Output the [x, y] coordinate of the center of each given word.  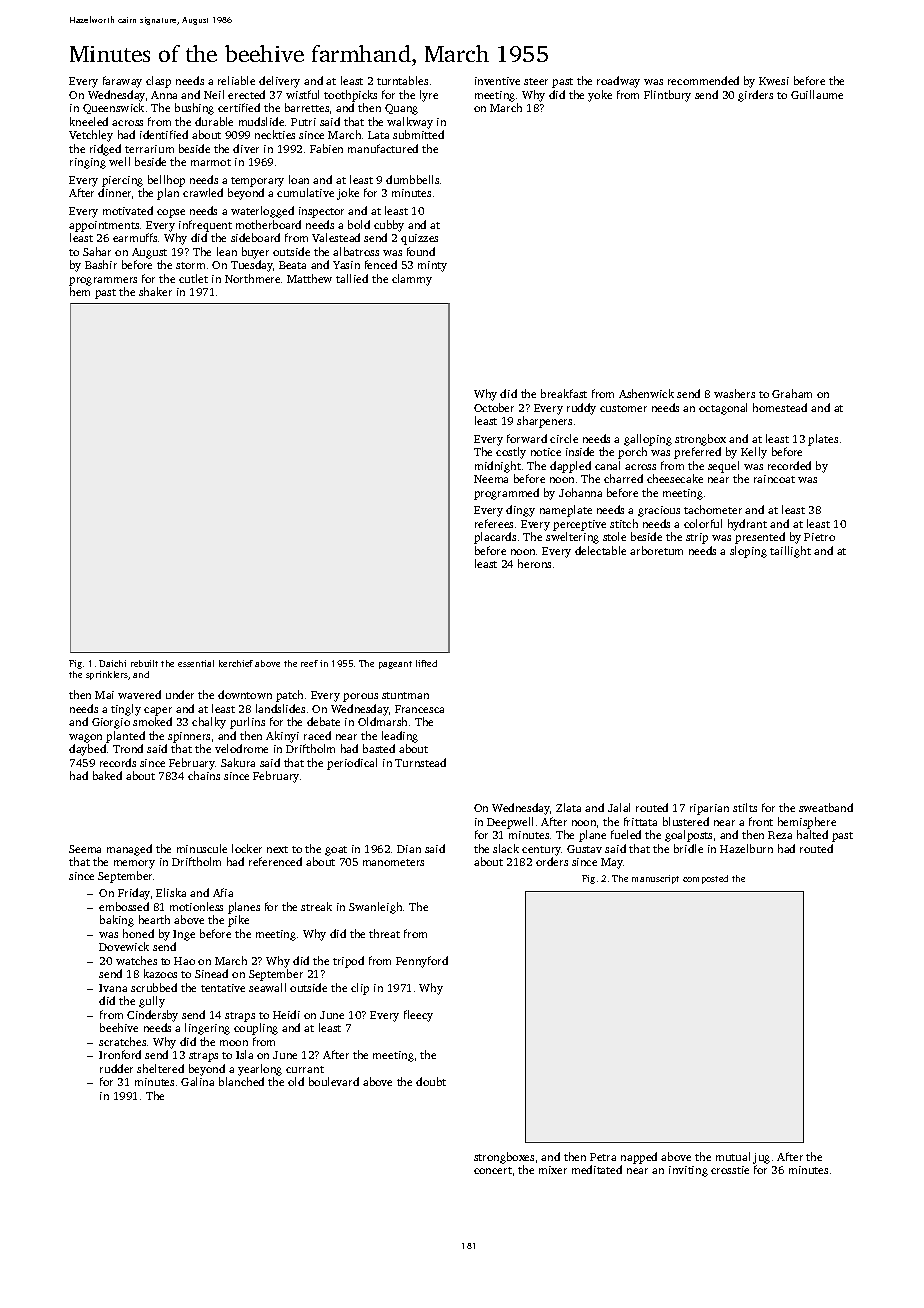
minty [432, 266]
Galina [197, 1081]
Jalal [619, 807]
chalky [209, 723]
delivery [279, 82]
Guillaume [817, 94]
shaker [155, 291]
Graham [792, 393]
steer [536, 81]
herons [534, 563]
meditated [597, 1169]
